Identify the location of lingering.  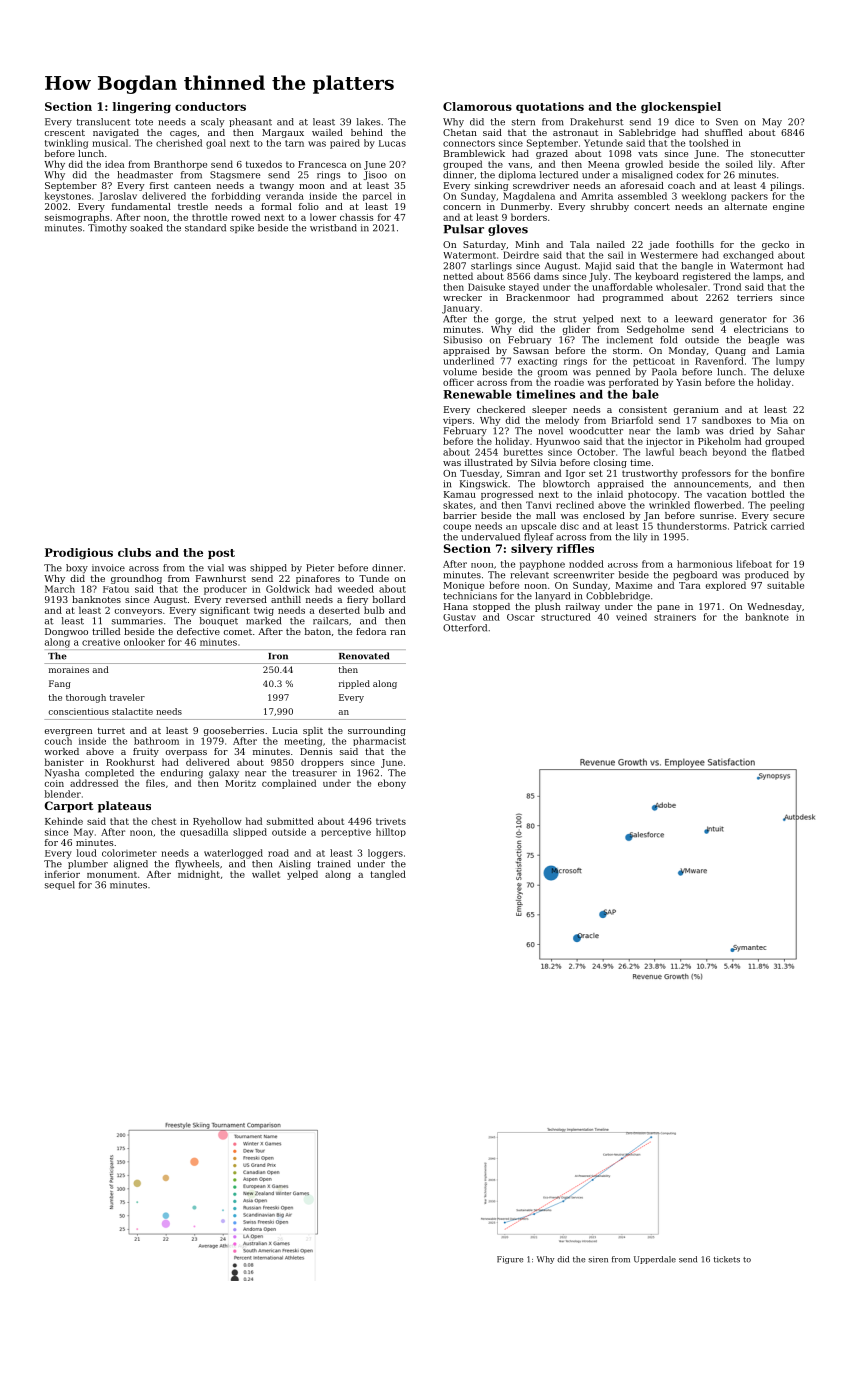
(142, 108).
